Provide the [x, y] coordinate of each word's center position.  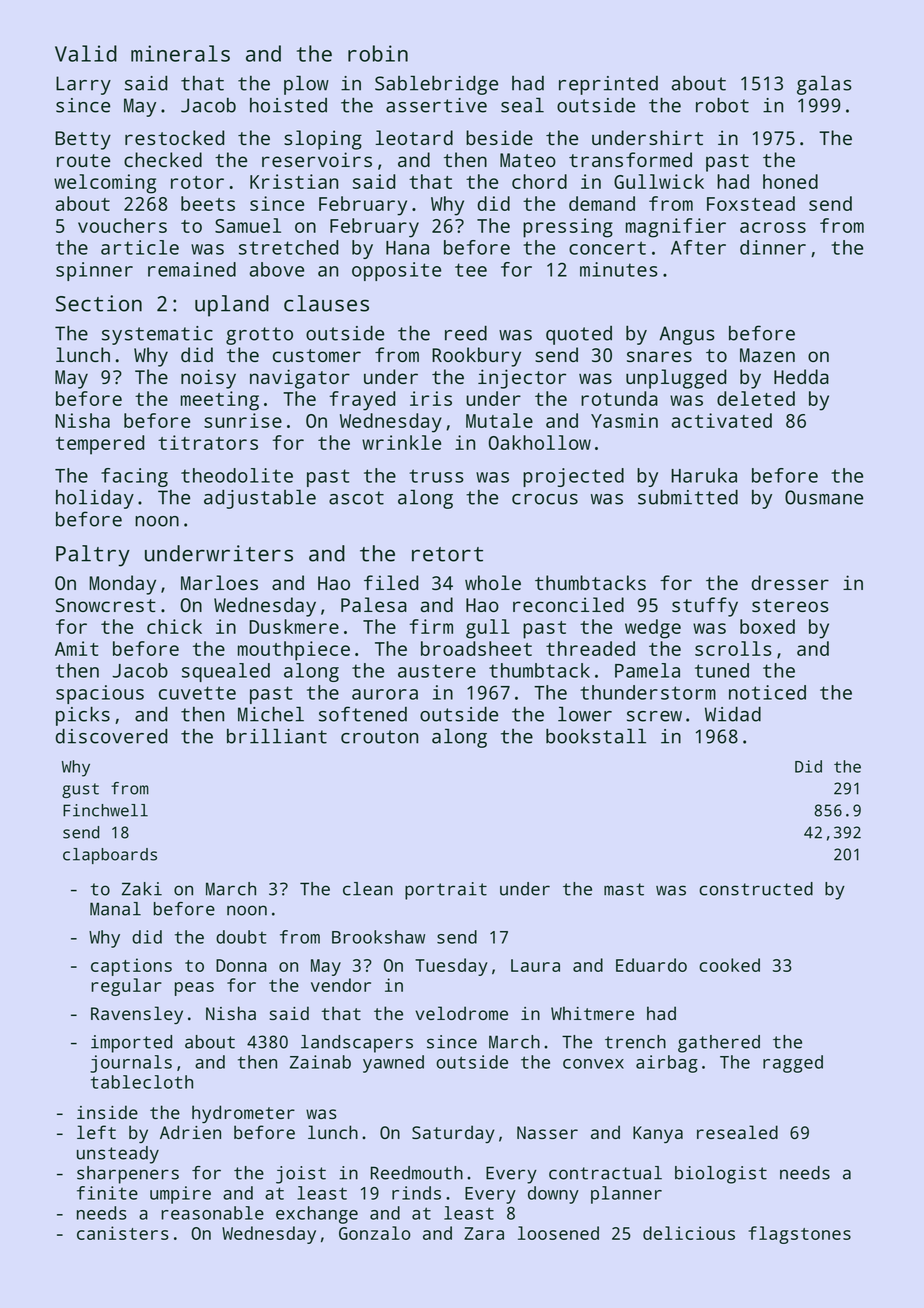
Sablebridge [436, 85]
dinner [773, 247]
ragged [793, 1064]
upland [232, 306]
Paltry [93, 556]
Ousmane [824, 497]
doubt [241, 937]
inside [107, 1112]
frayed [362, 401]
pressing [568, 228]
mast [624, 889]
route [83, 160]
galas [824, 85]
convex [593, 1064]
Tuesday [451, 967]
